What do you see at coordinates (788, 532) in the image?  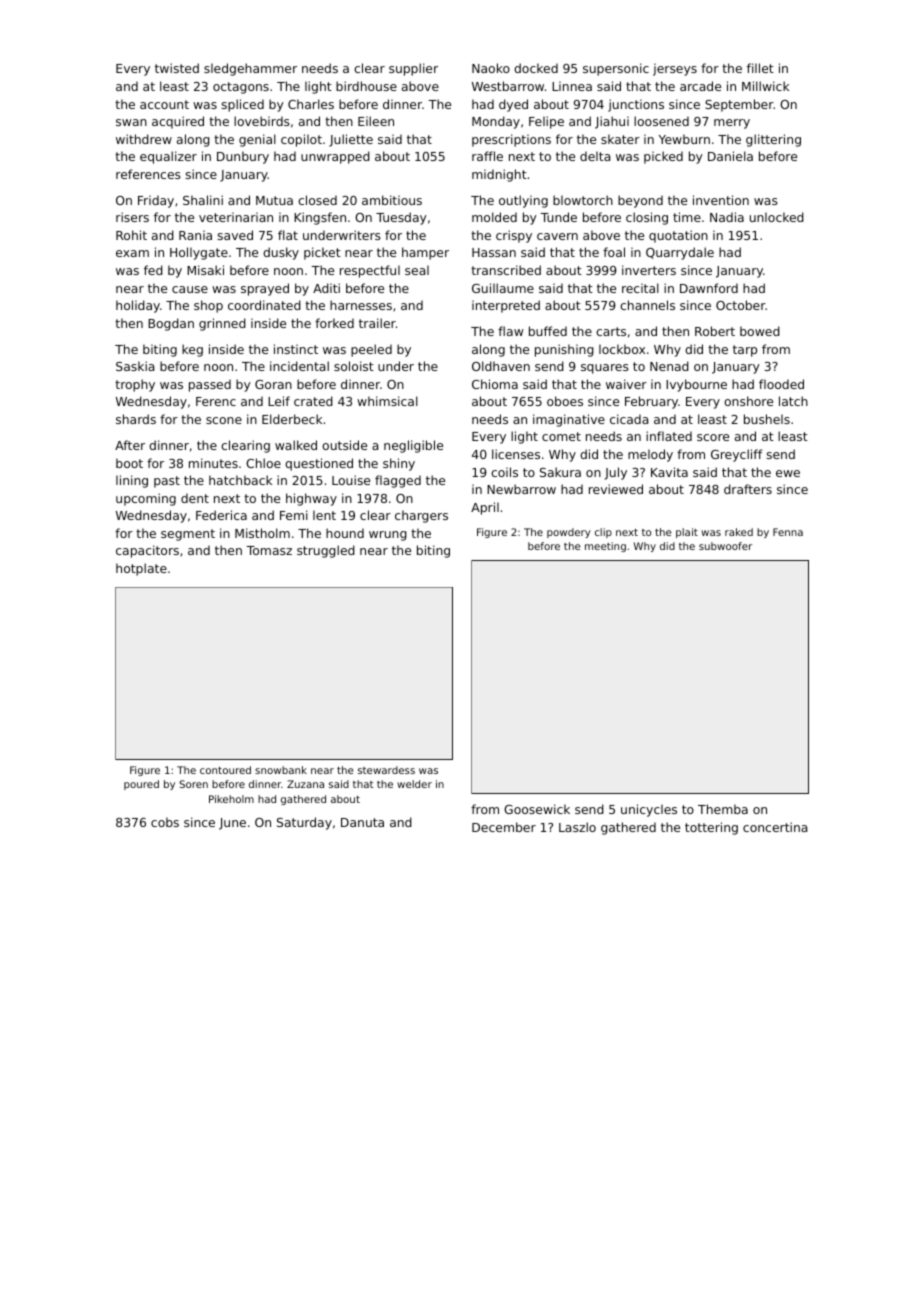 I see `Fenna` at bounding box center [788, 532].
